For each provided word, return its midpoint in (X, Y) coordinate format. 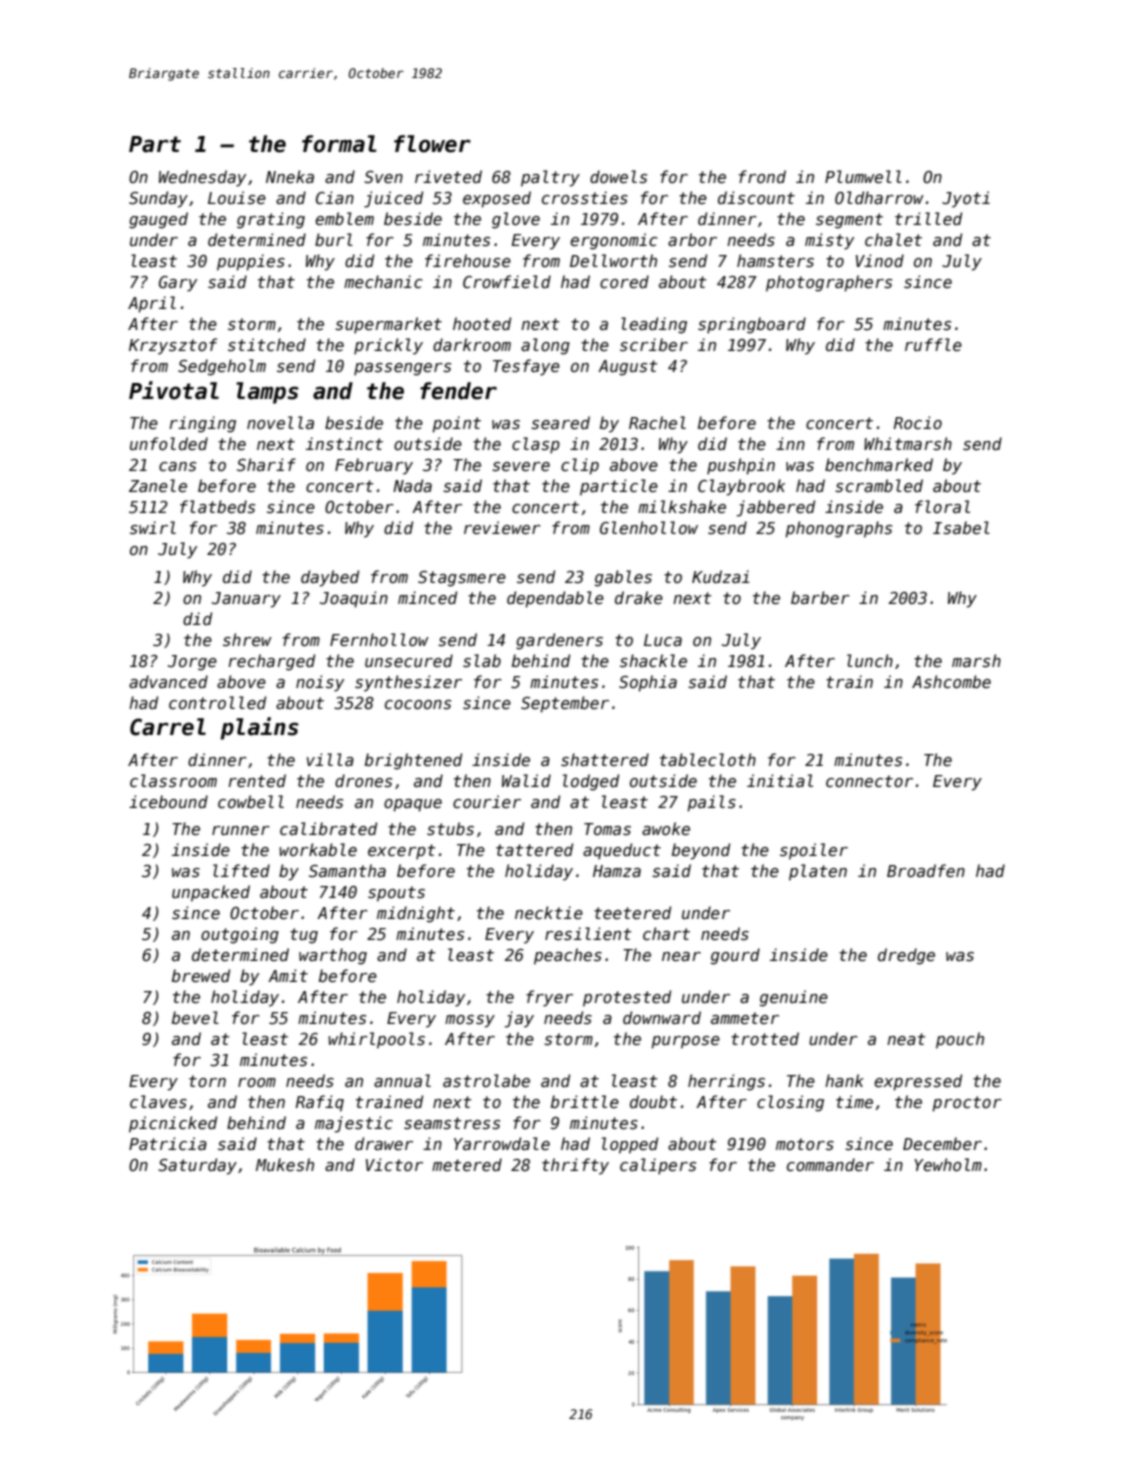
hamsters (775, 260)
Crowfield (507, 281)
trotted (765, 1038)
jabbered (776, 508)
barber (820, 597)
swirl (153, 527)
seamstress (452, 1123)
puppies (251, 262)
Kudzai (721, 576)
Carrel (168, 727)
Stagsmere (462, 579)
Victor (394, 1164)
